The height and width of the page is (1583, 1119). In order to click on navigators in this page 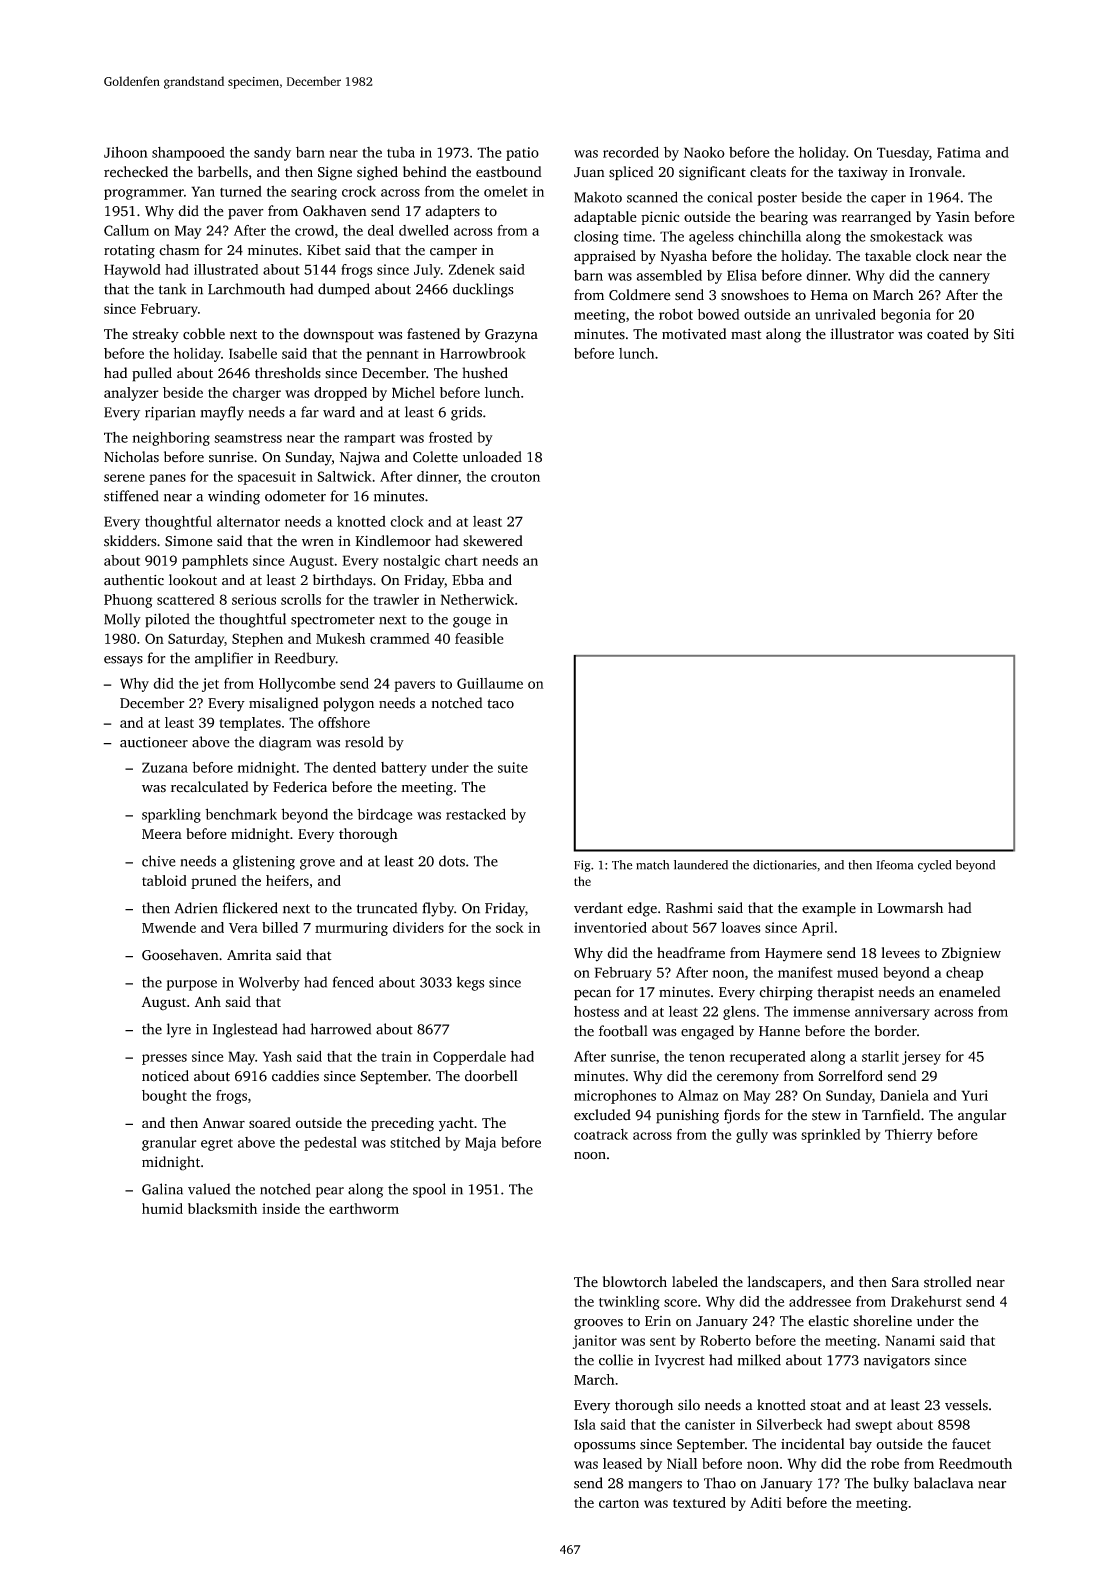, I will do `click(897, 1362)`.
